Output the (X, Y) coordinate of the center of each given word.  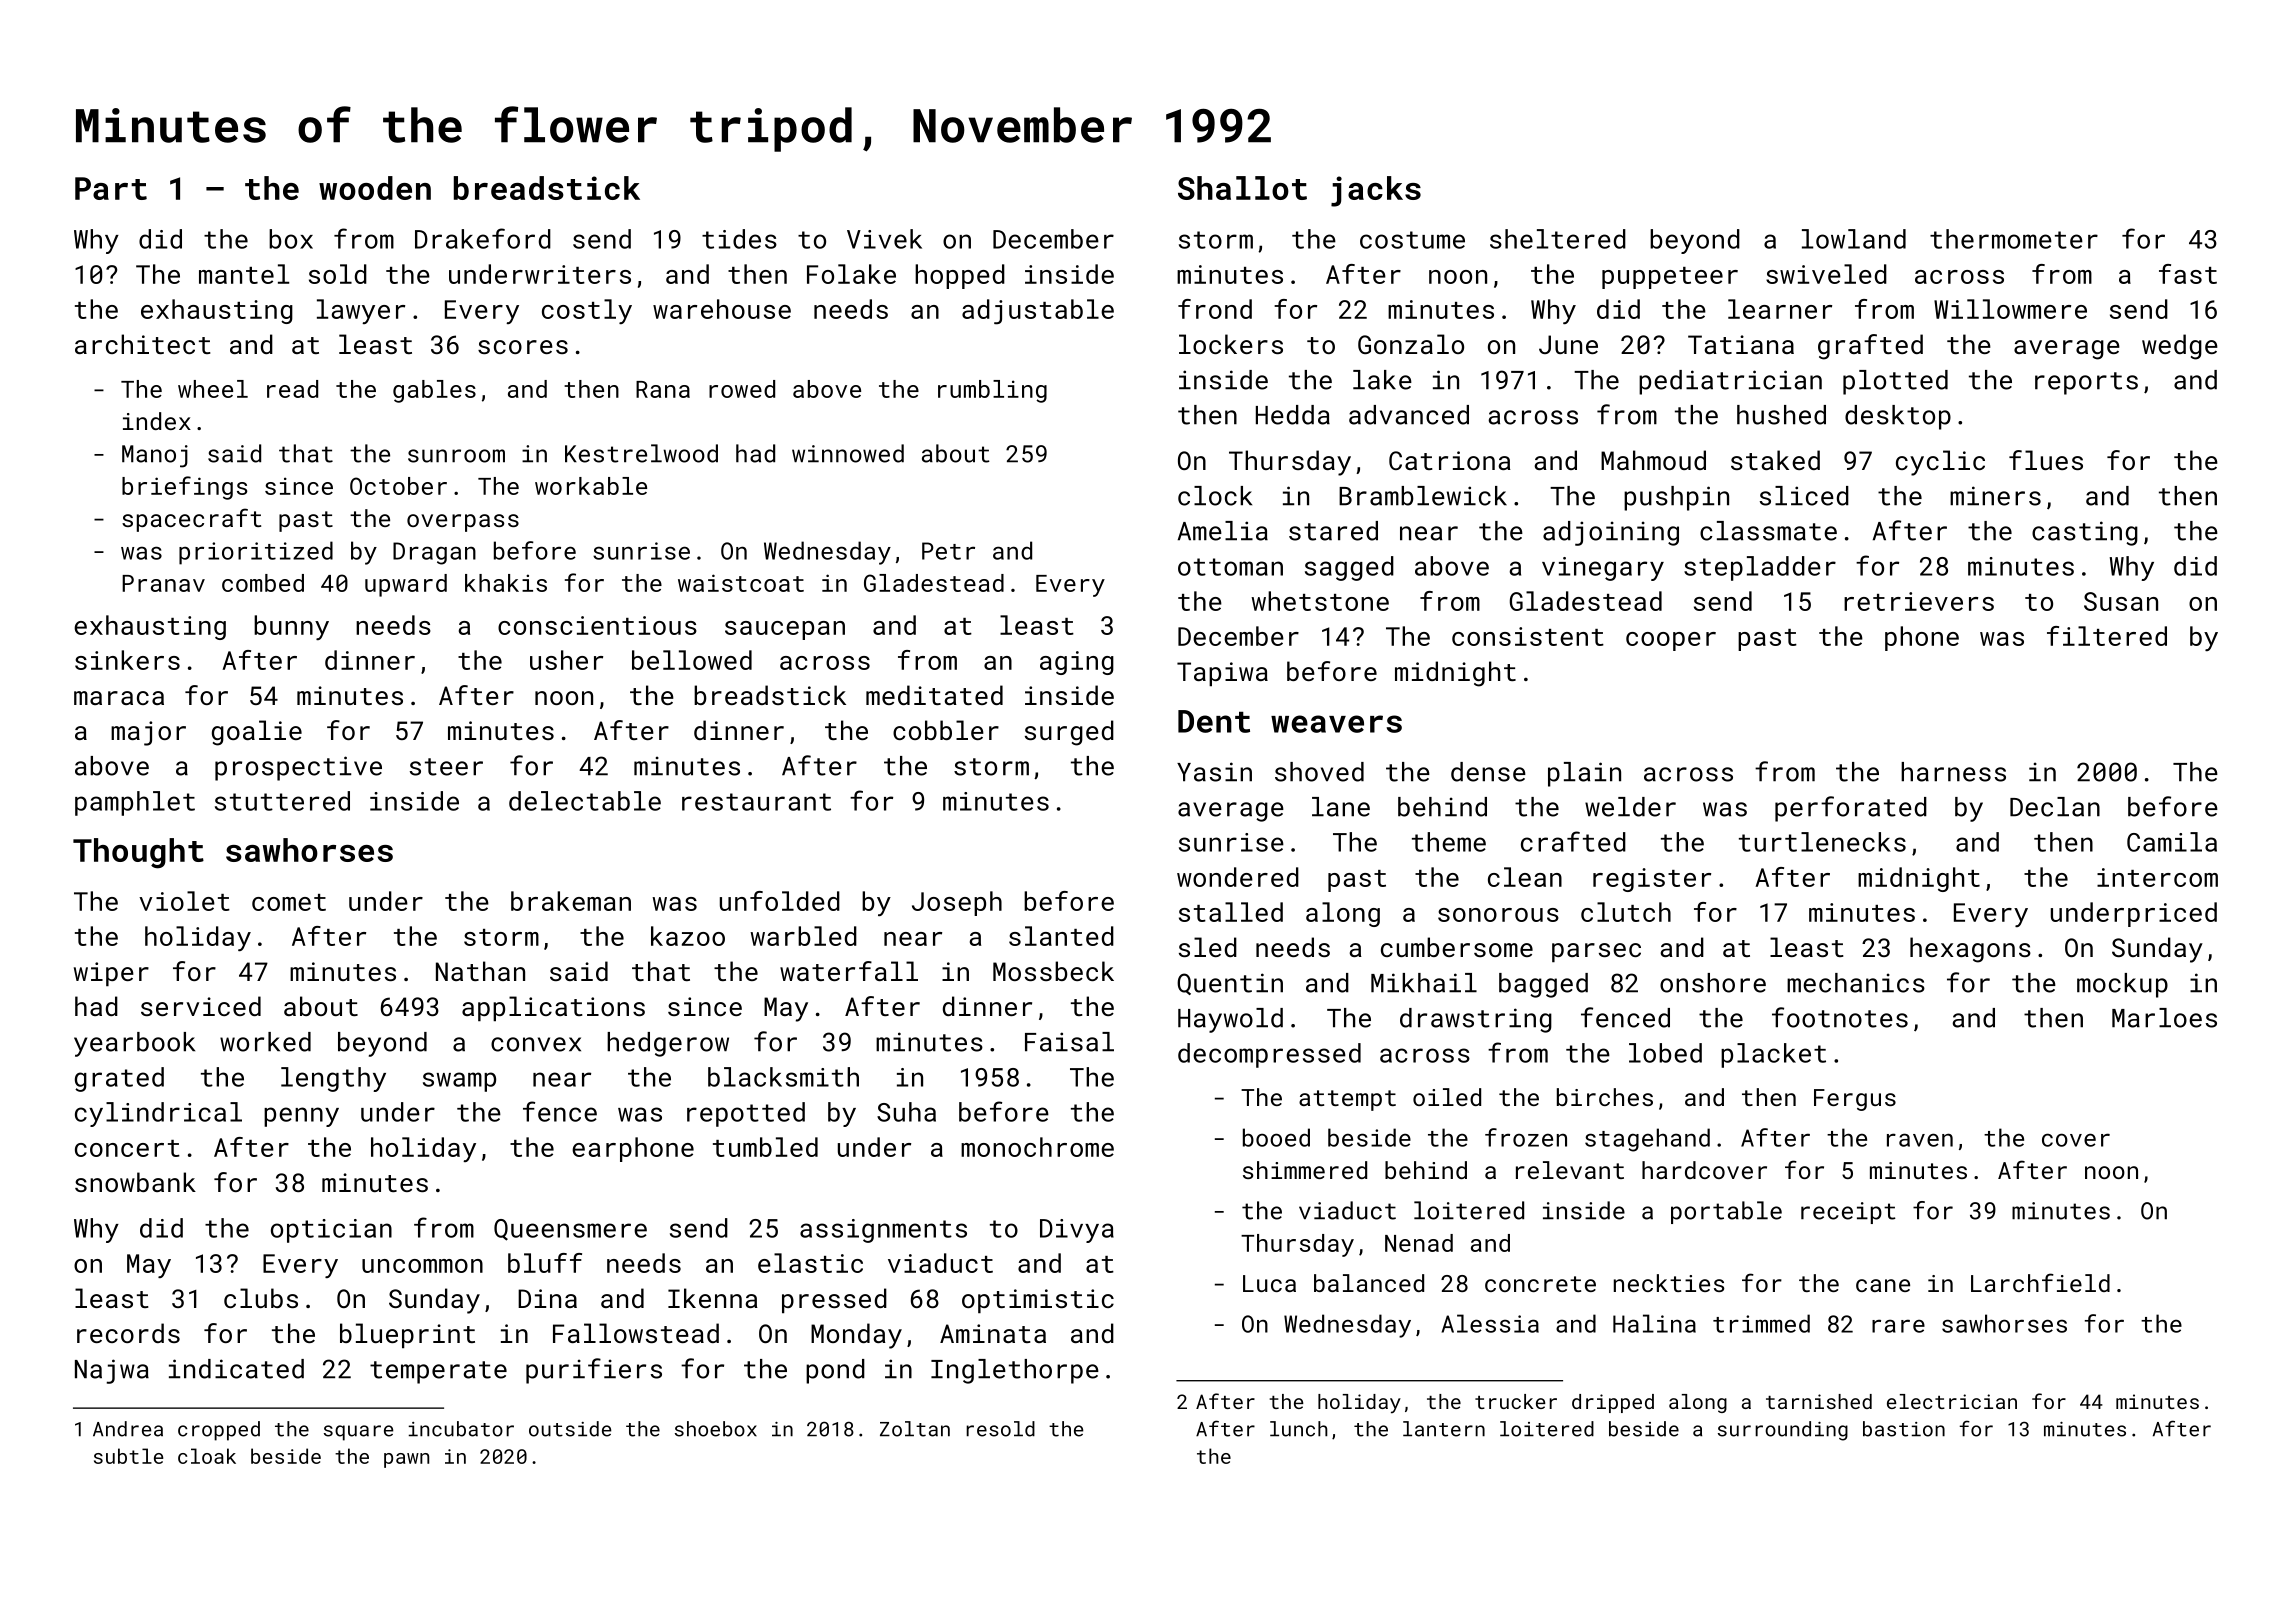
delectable (585, 801)
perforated (1851, 809)
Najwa (112, 1371)
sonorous (1498, 915)
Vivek (884, 239)
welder (1630, 807)
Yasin (1214, 772)
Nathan (480, 971)
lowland (1854, 239)
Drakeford (483, 238)
